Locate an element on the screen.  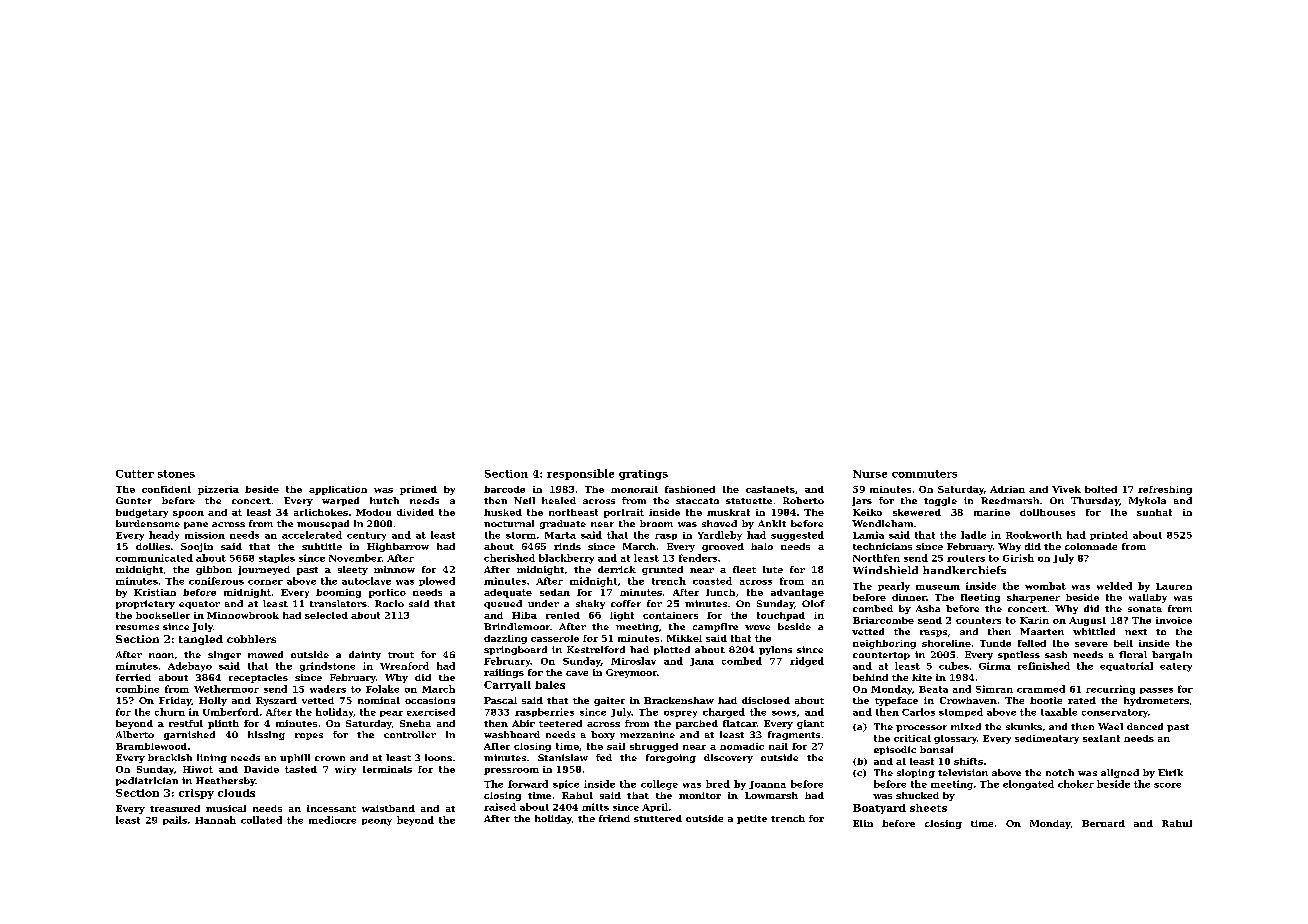
Vivek is located at coordinates (1066, 489).
